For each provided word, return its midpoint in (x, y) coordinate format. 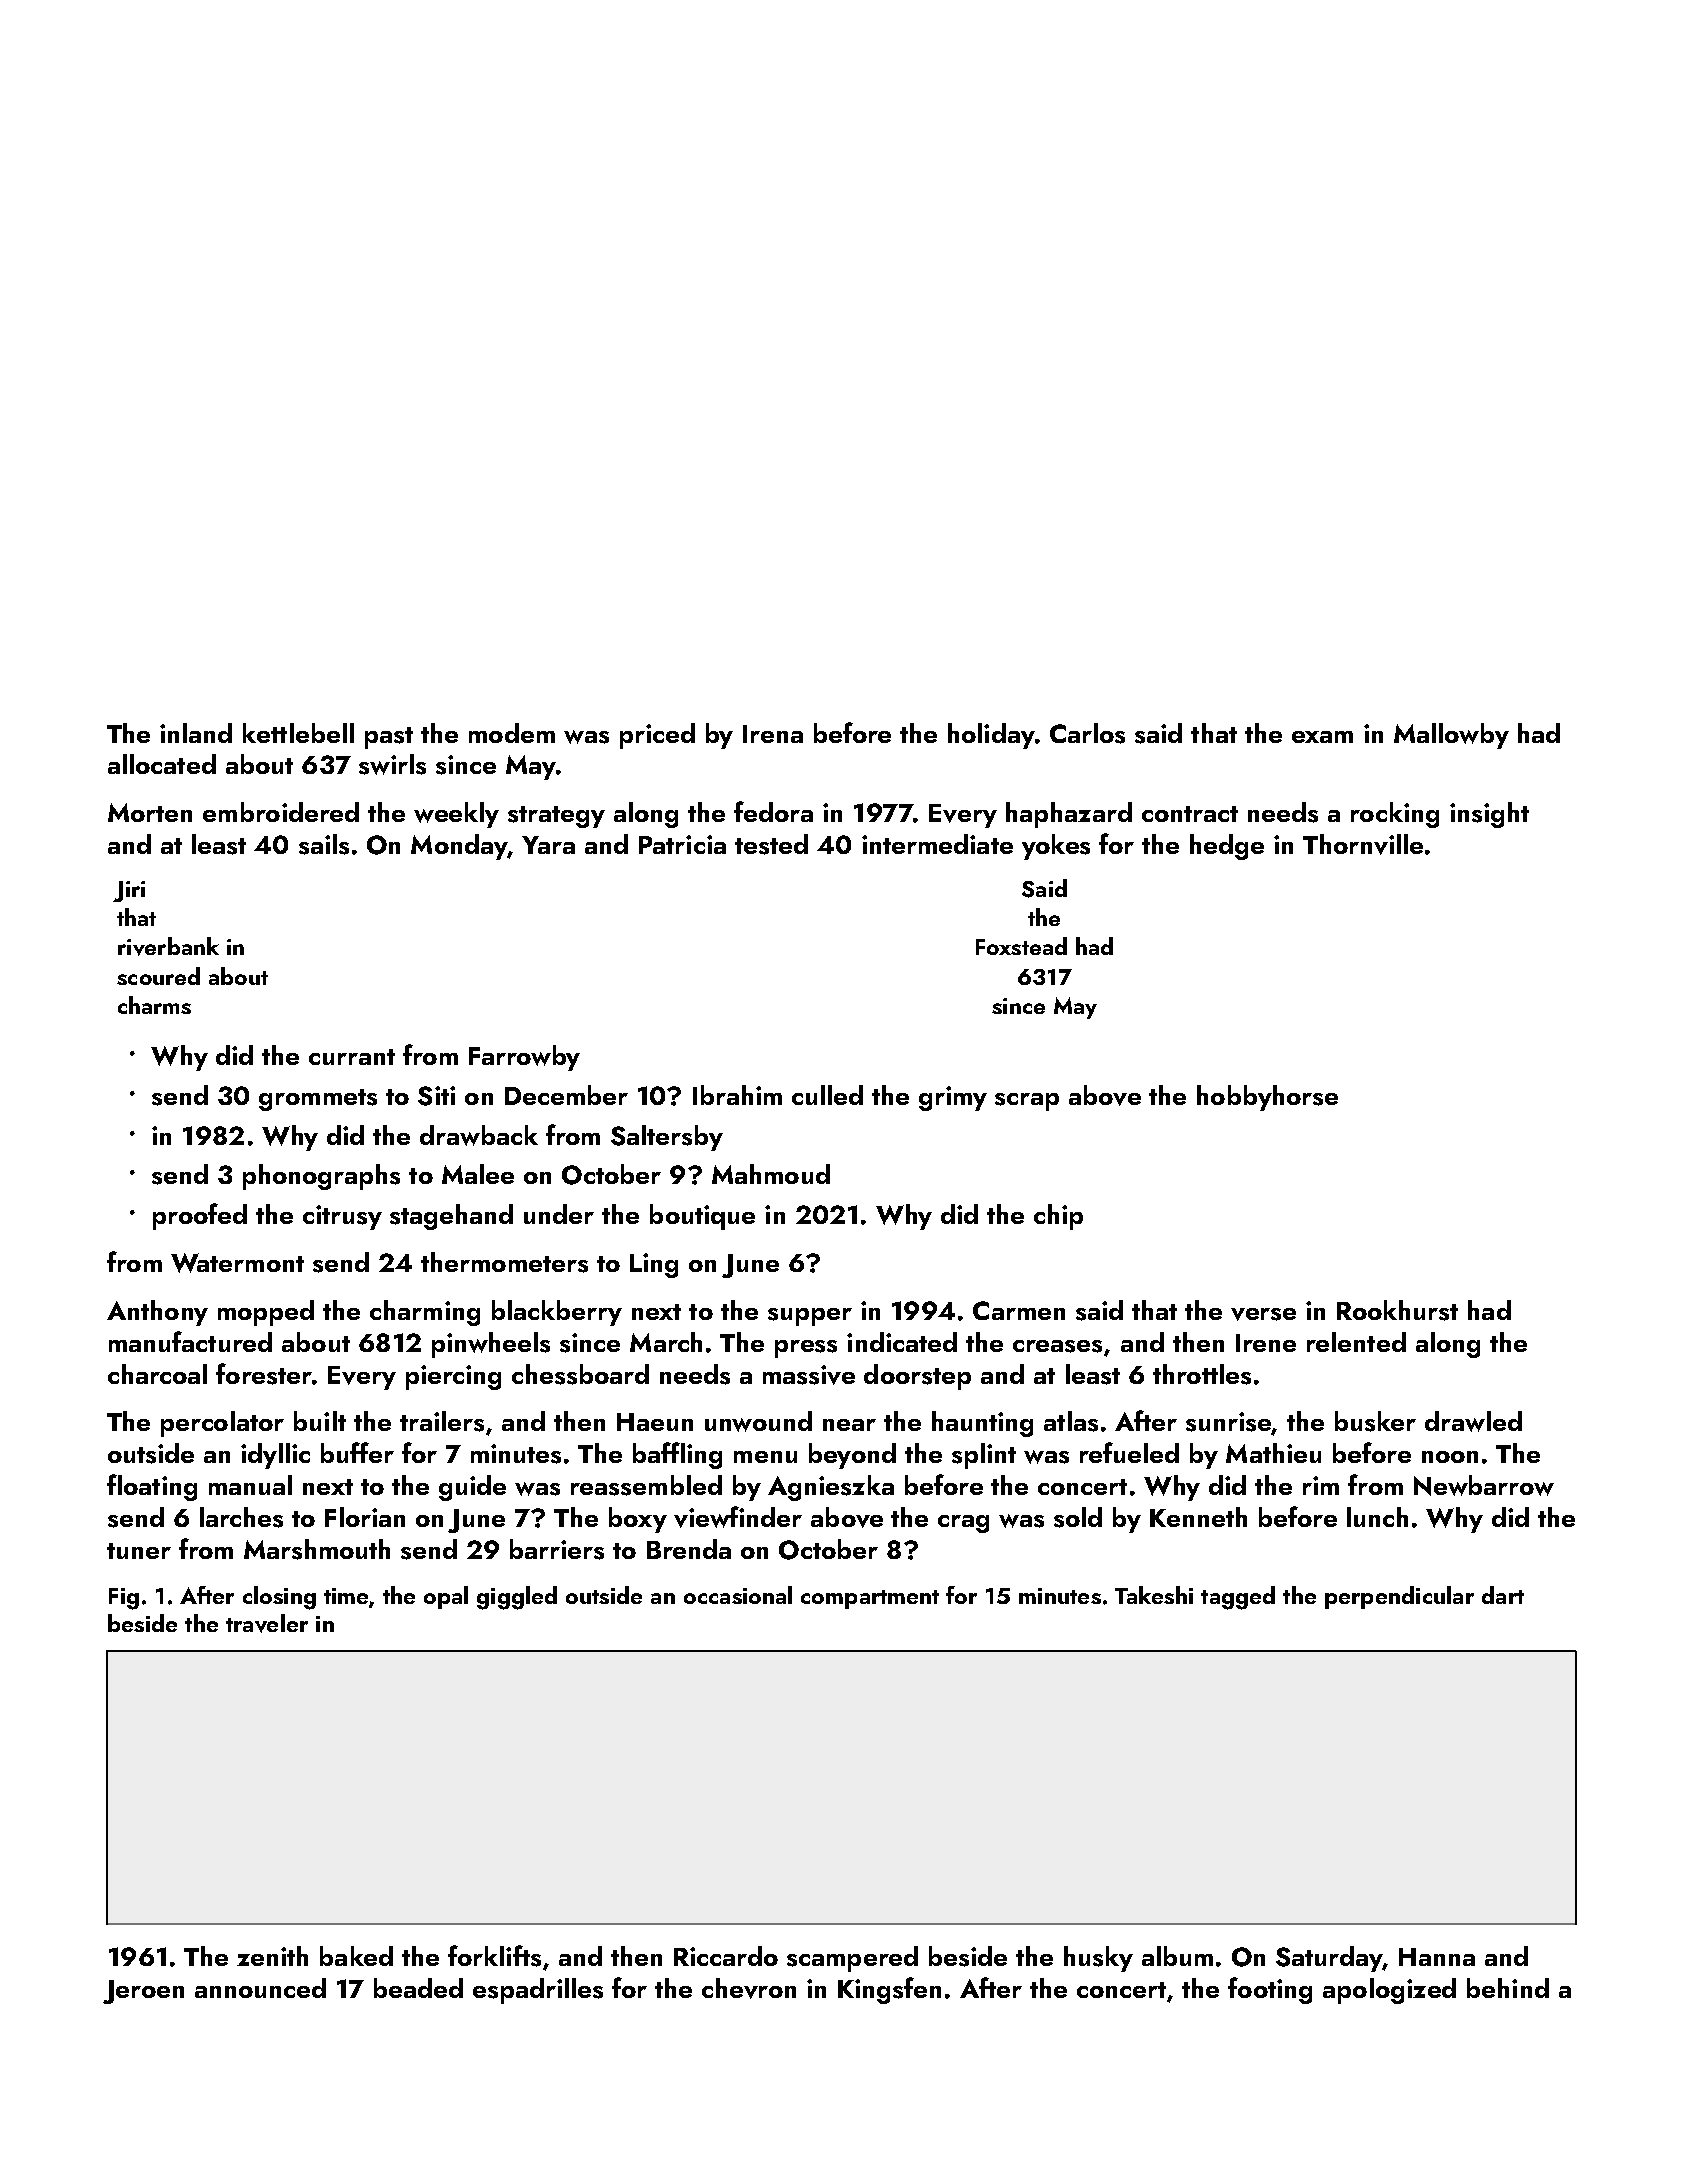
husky (1098, 1959)
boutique (702, 1217)
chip (1058, 1217)
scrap (1027, 1102)
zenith (272, 1956)
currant (352, 1057)
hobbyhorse (1267, 1098)
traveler (267, 1623)
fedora (773, 811)
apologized (1389, 1991)
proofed (200, 1216)
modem (512, 733)
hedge (1227, 847)
